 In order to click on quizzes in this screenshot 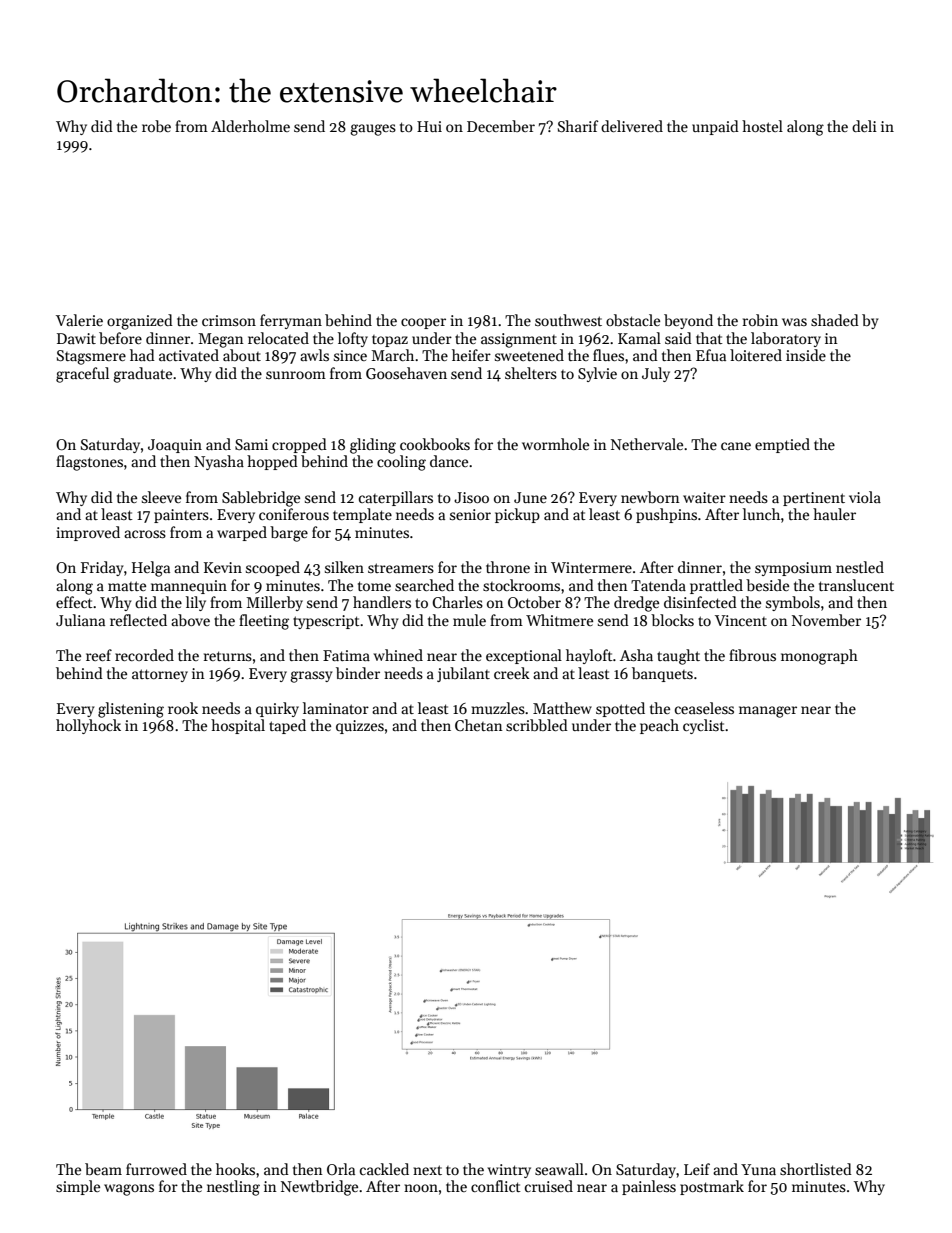, I will do `click(360, 727)`.
